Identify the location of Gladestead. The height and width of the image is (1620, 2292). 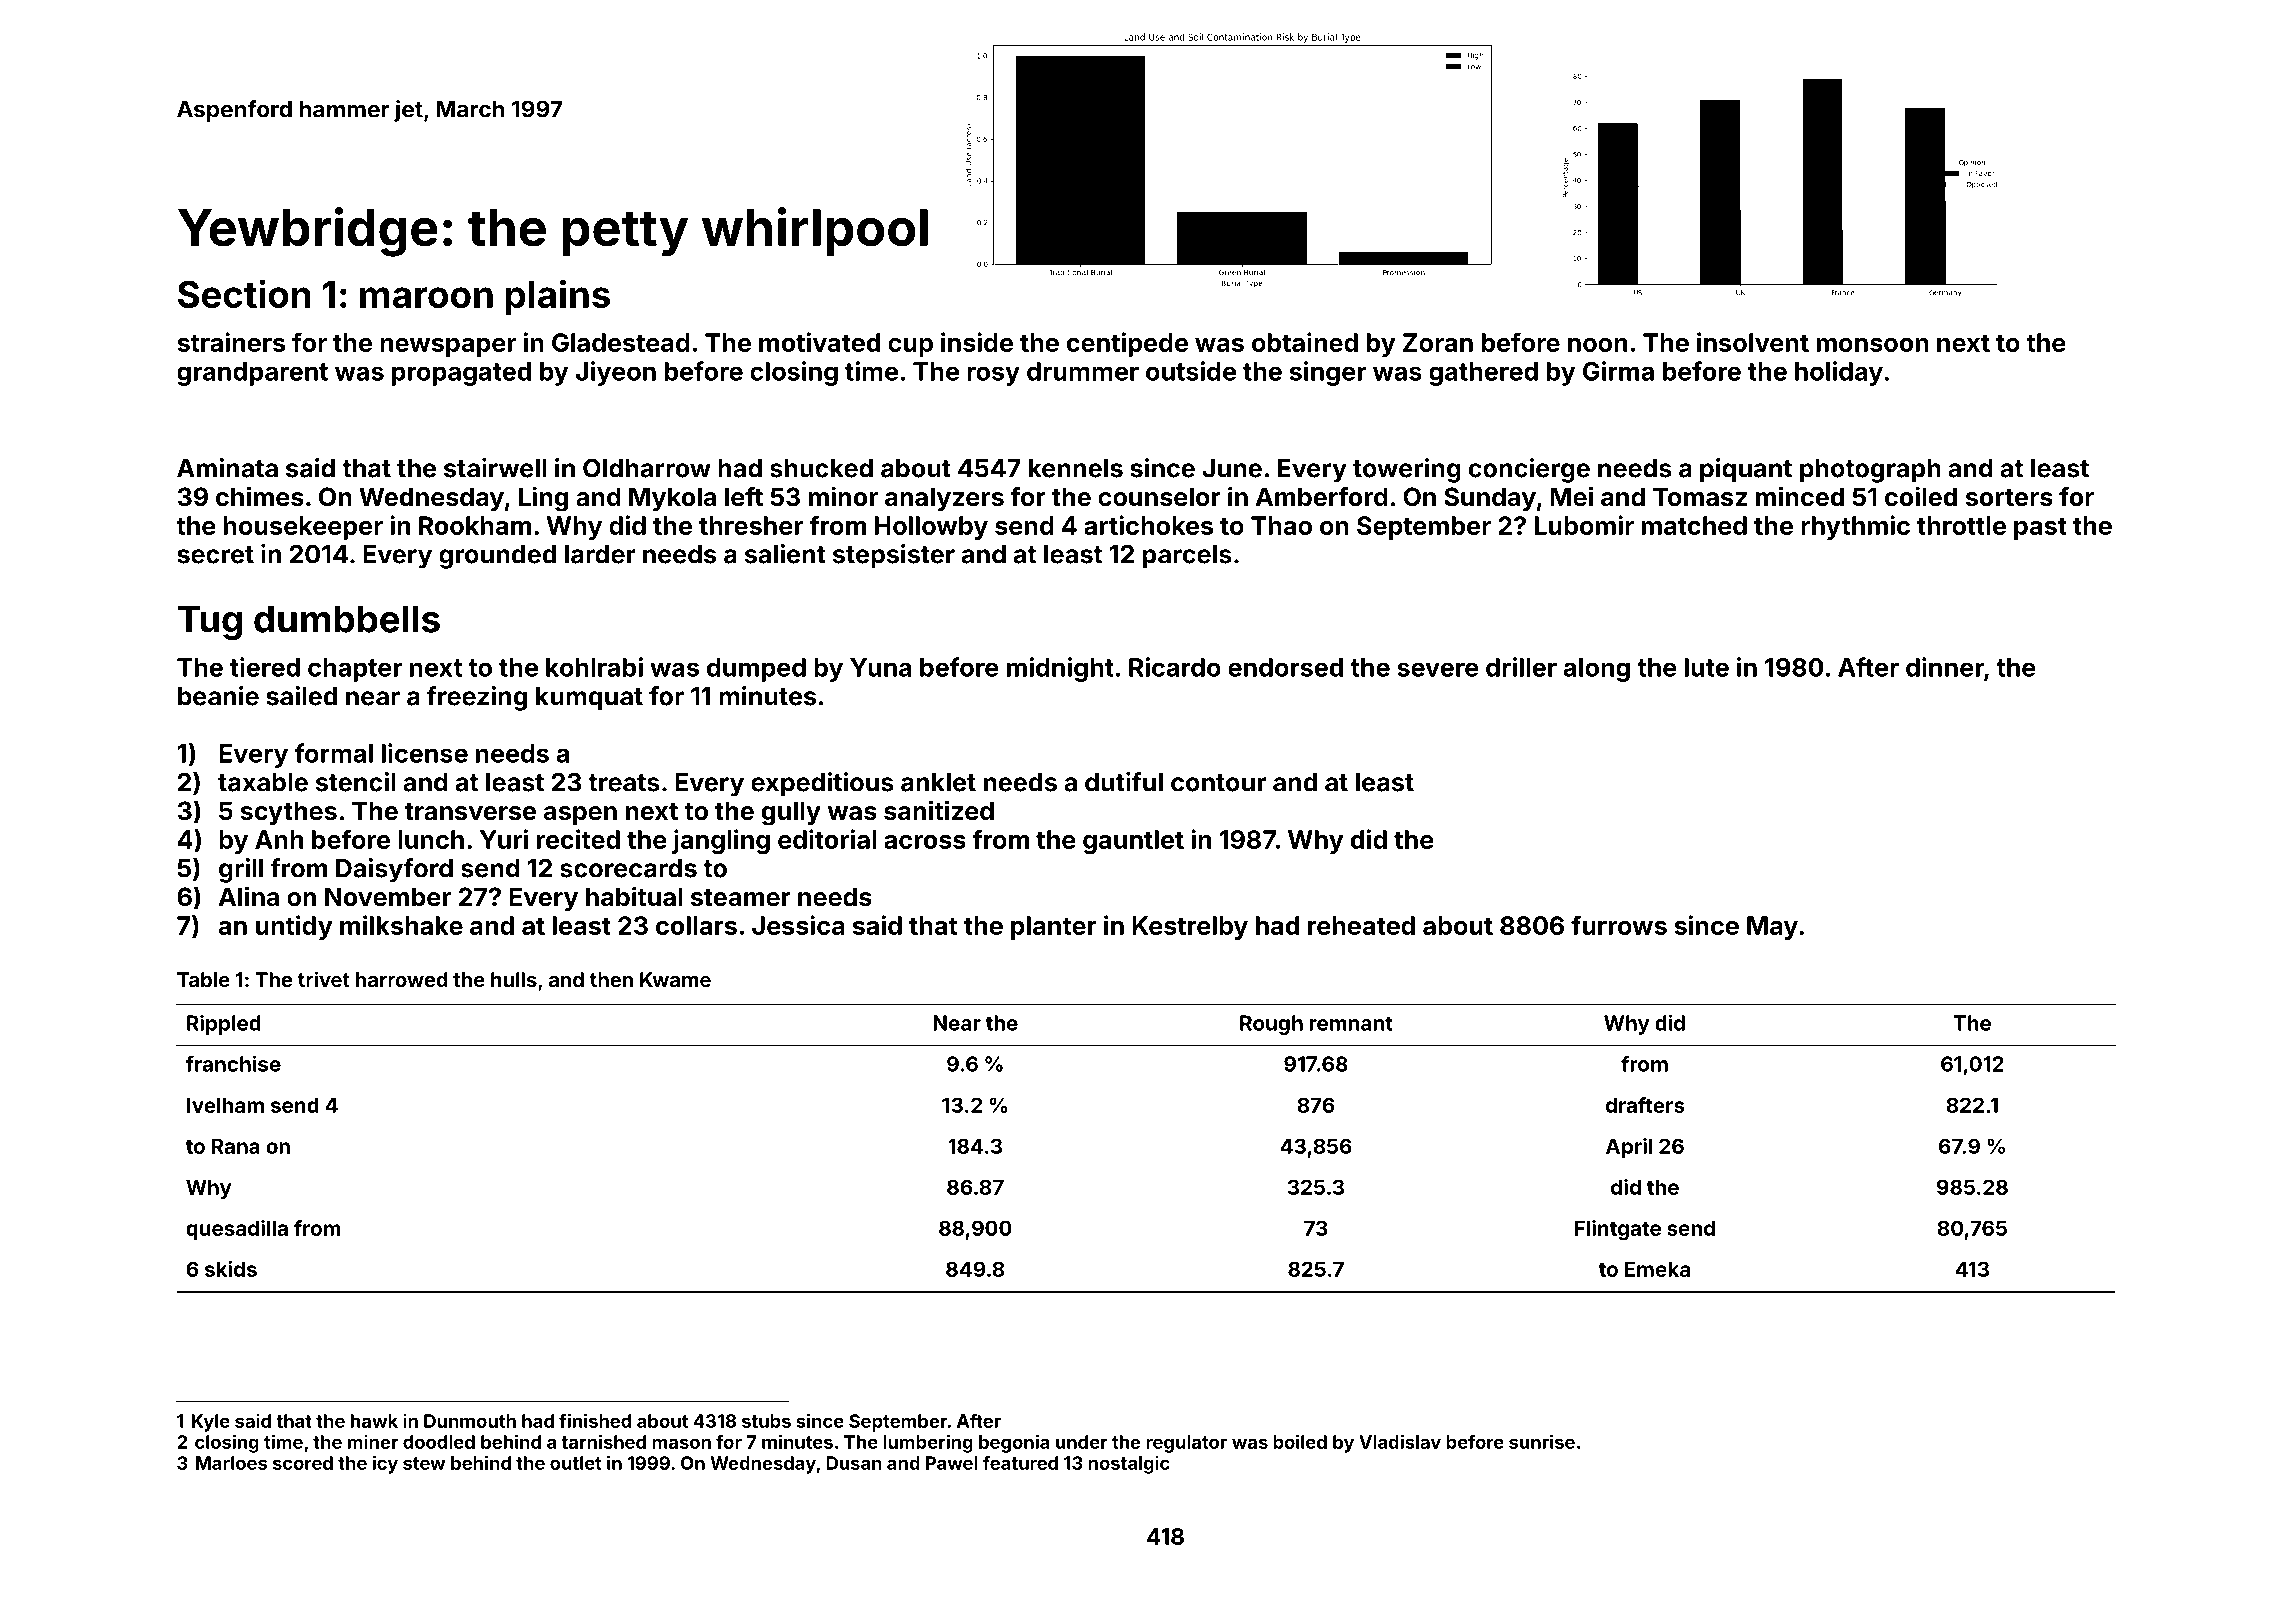
(621, 342).
